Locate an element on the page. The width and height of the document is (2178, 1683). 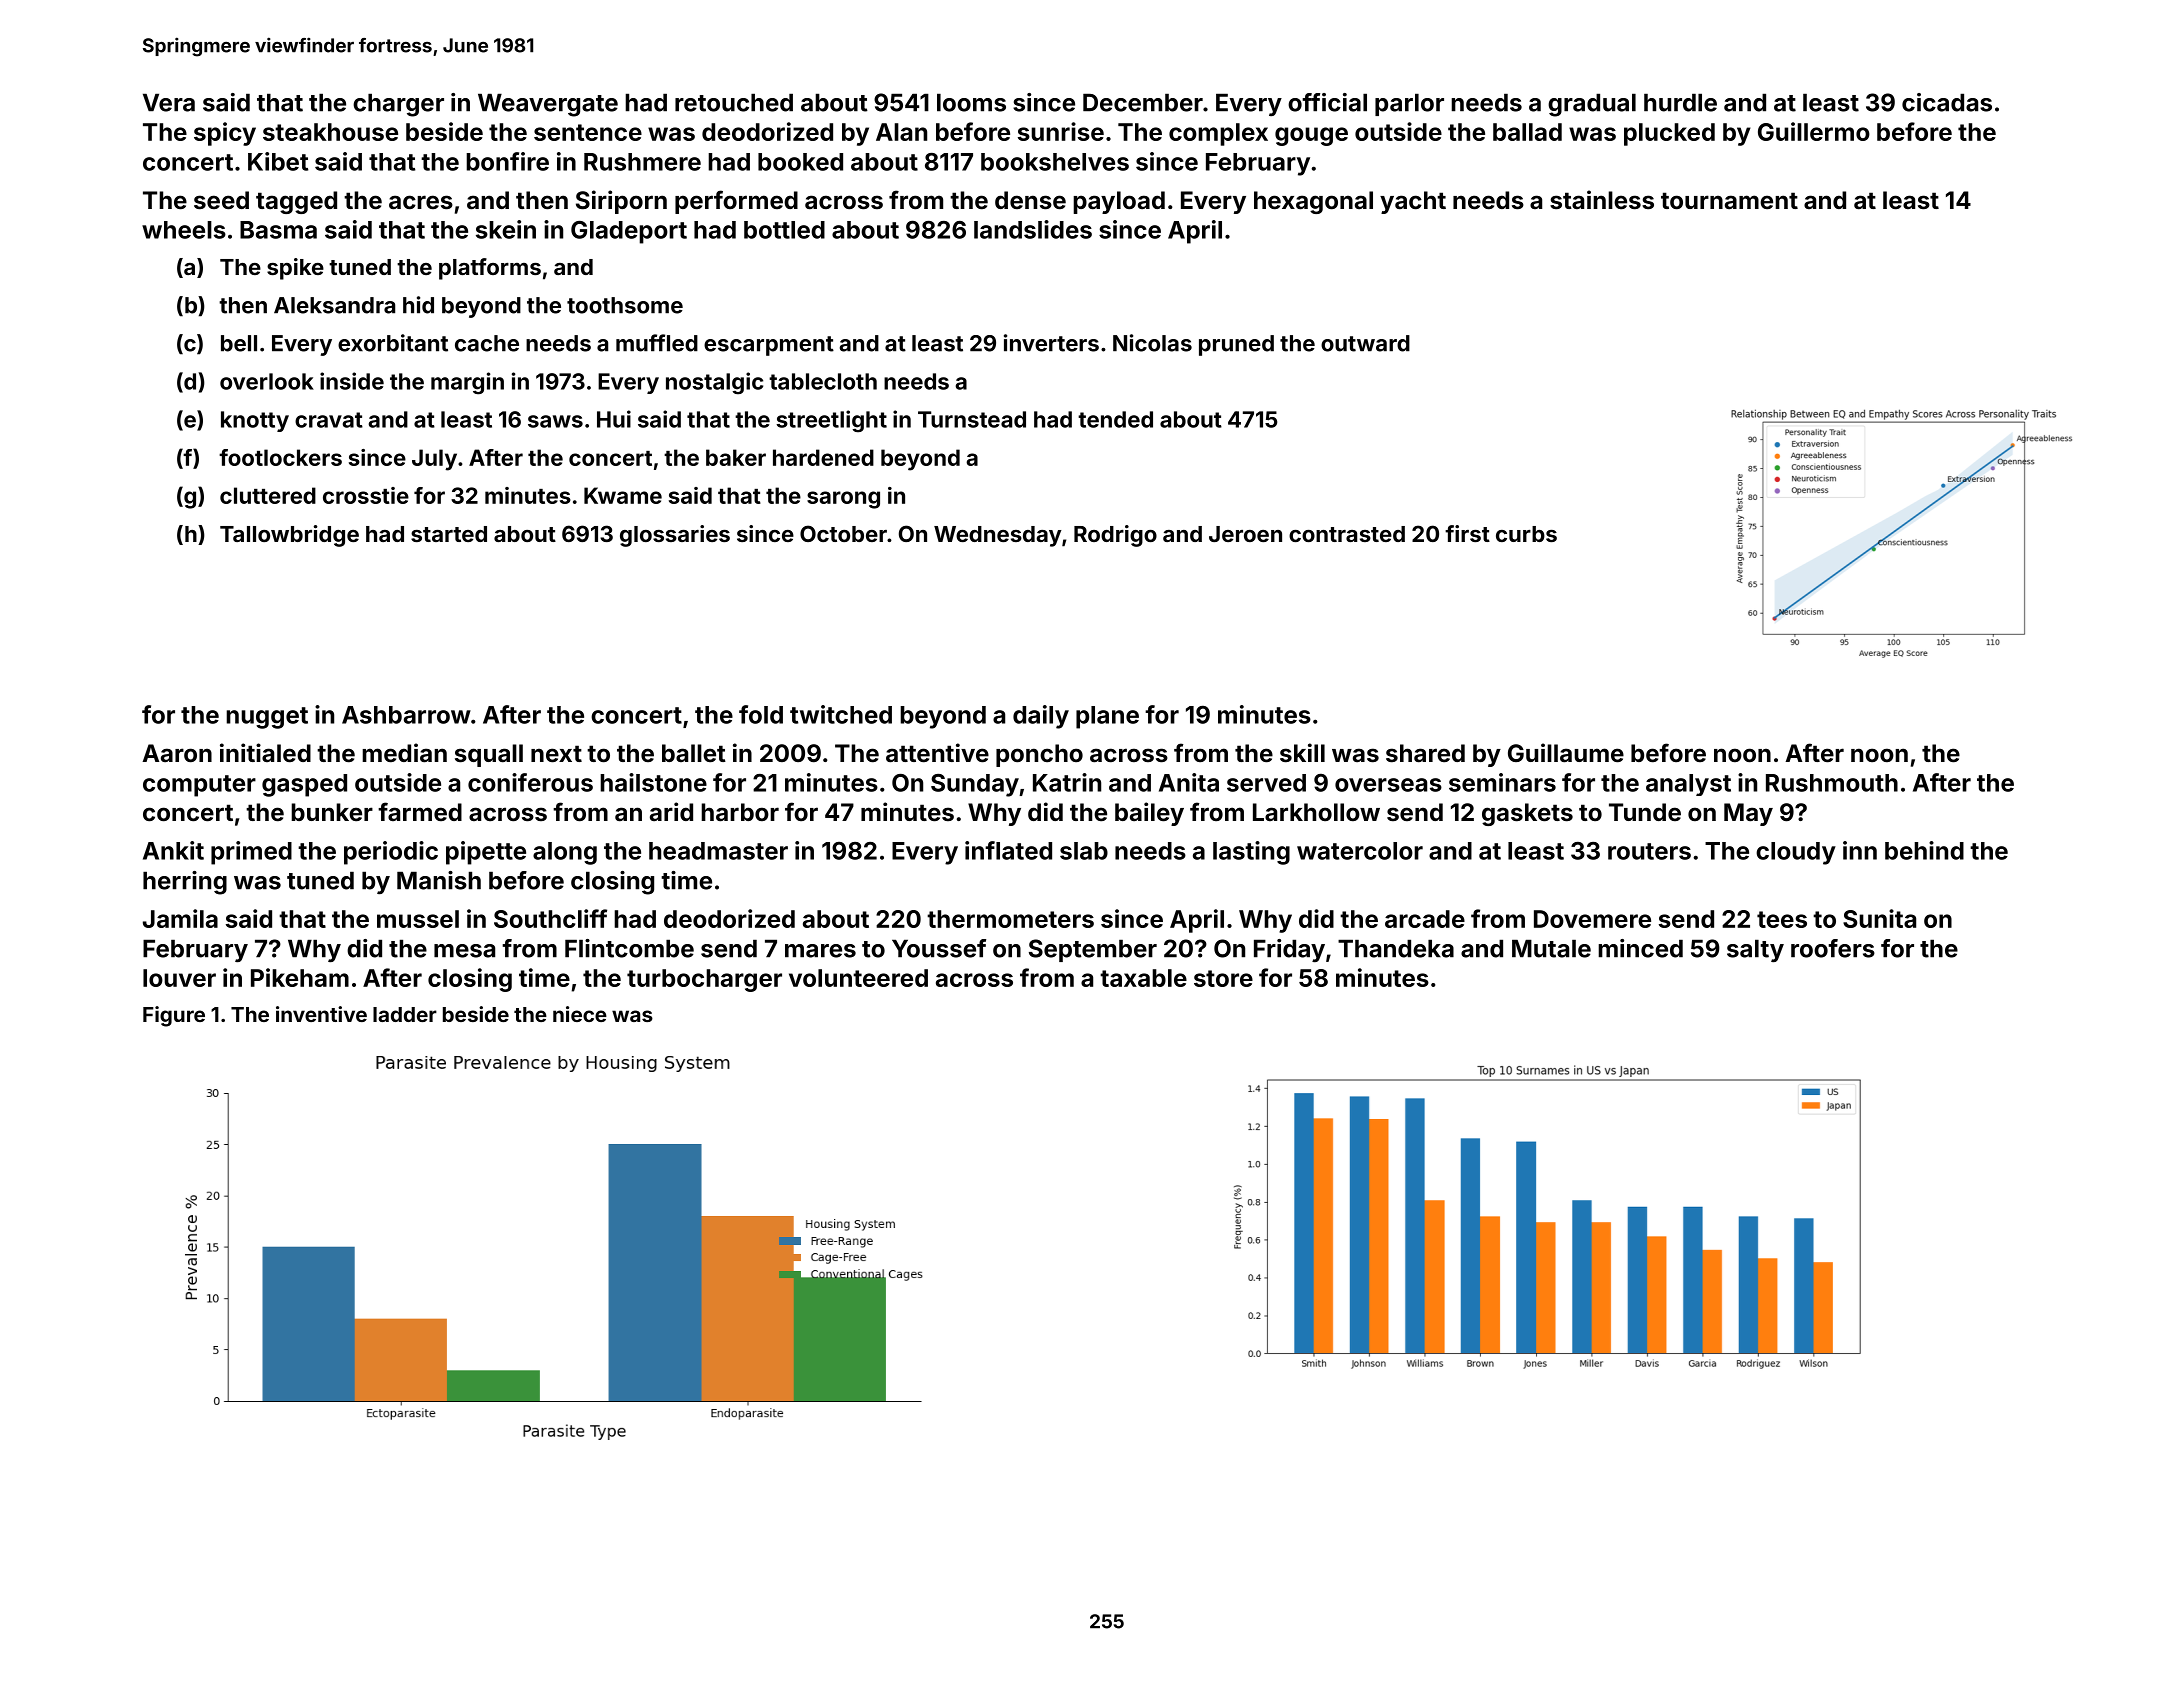
taxable is located at coordinates (1143, 978).
